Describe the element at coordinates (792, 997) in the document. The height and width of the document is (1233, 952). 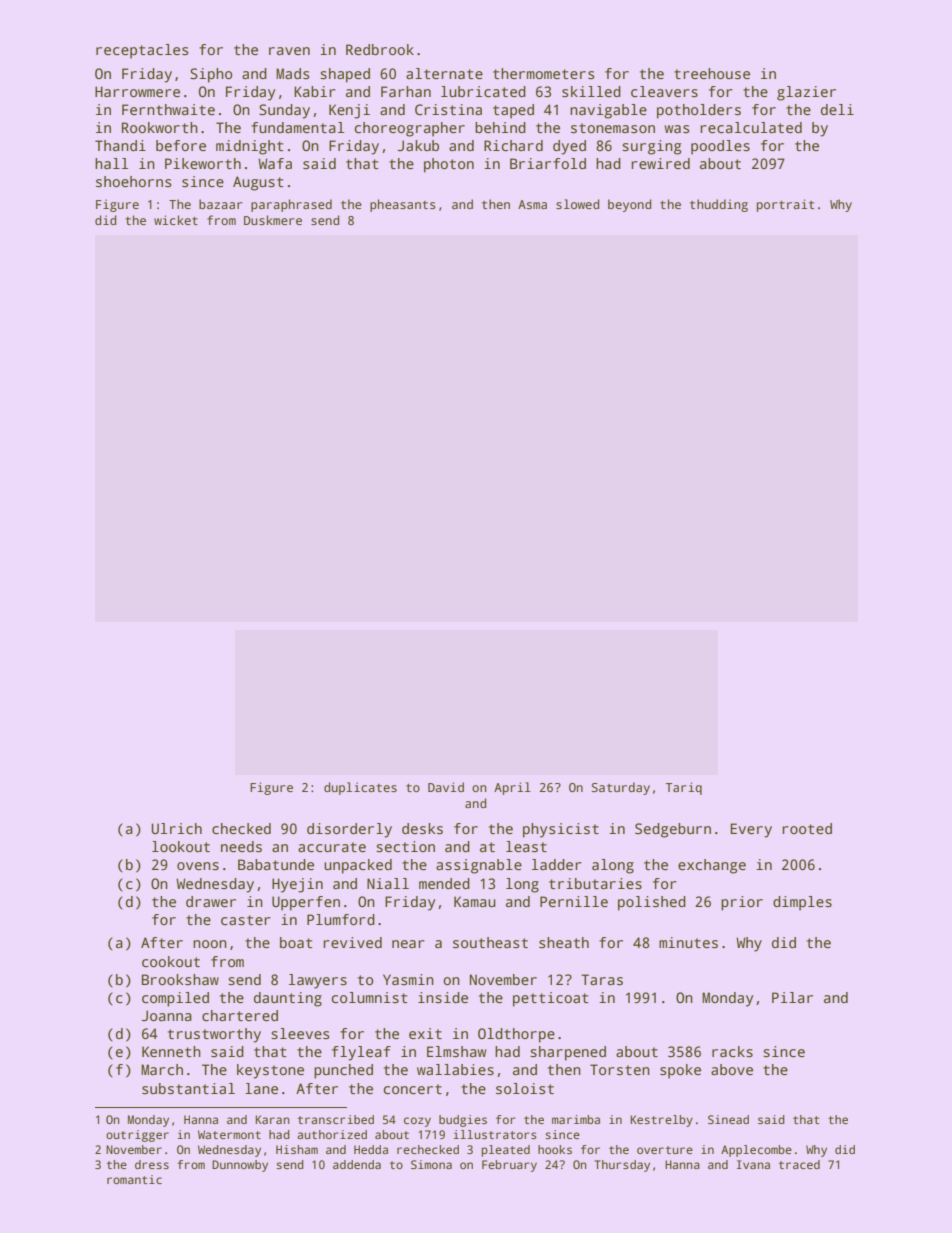
I see `Pilar` at that location.
